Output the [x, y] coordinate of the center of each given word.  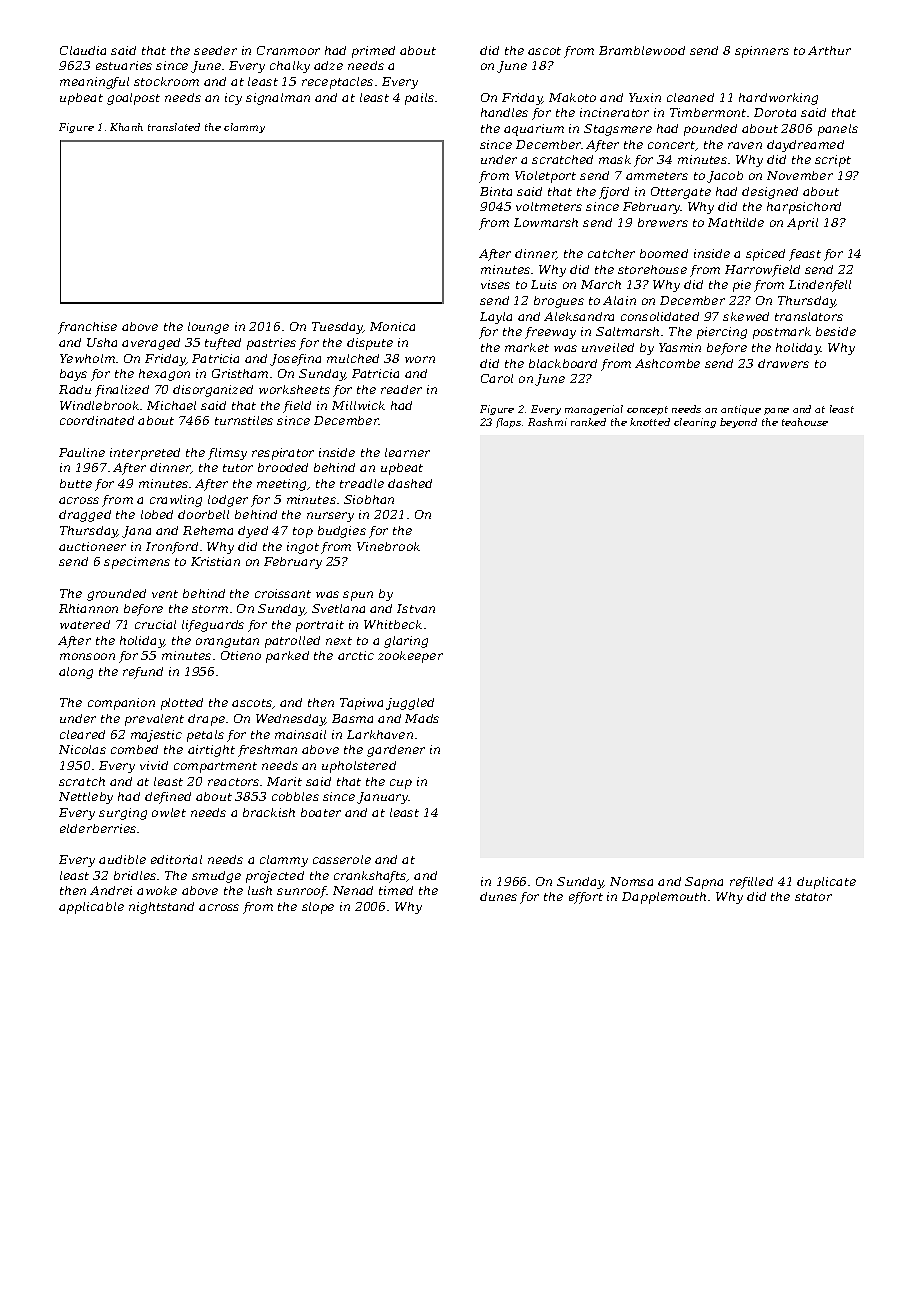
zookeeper [410, 657]
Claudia [83, 50]
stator [813, 897]
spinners [762, 52]
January [383, 798]
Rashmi [547, 422]
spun [358, 596]
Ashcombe [667, 363]
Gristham [240, 373]
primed [373, 52]
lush [260, 890]
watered [85, 624]
